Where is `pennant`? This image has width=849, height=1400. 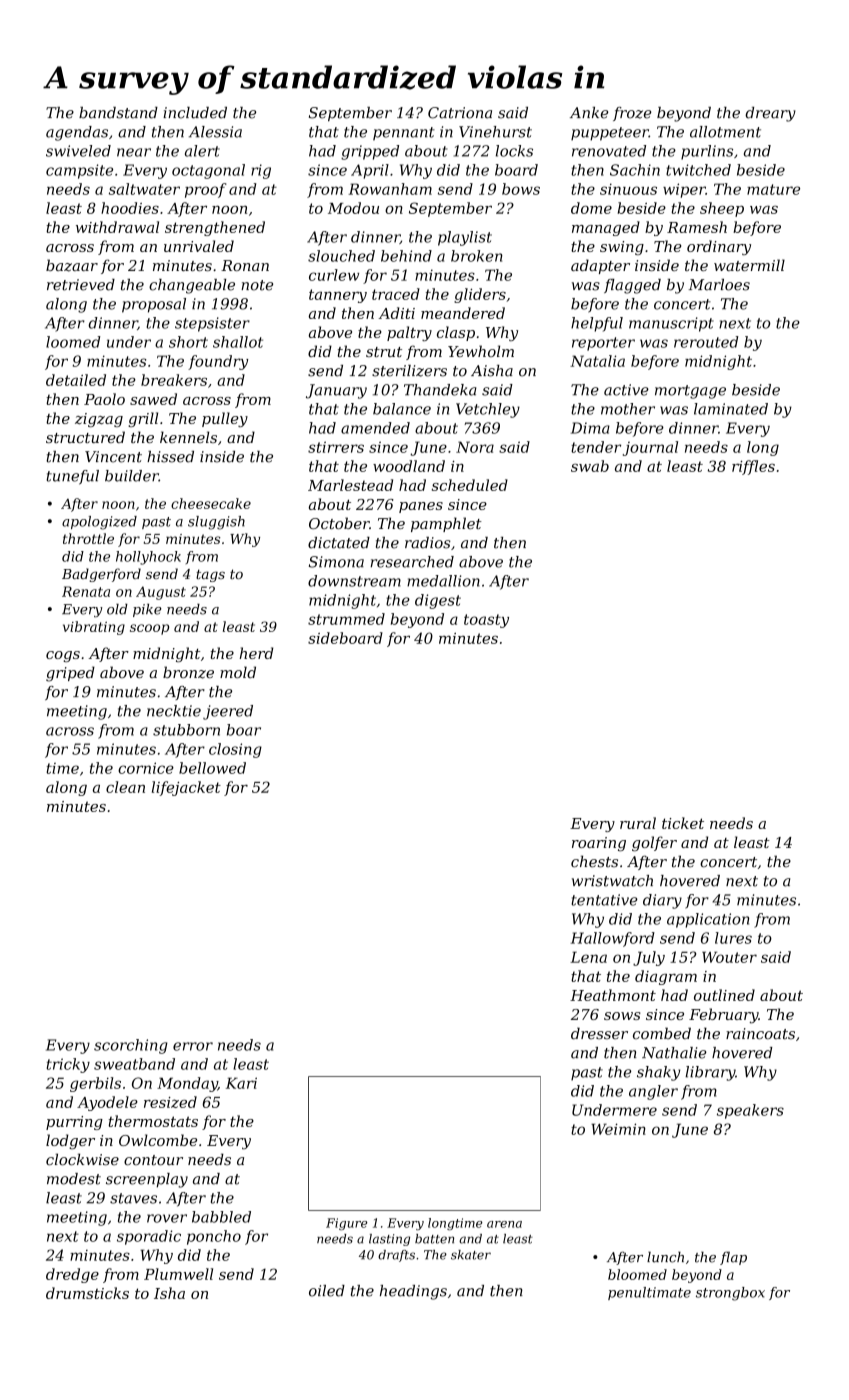
pennant is located at coordinates (404, 134).
